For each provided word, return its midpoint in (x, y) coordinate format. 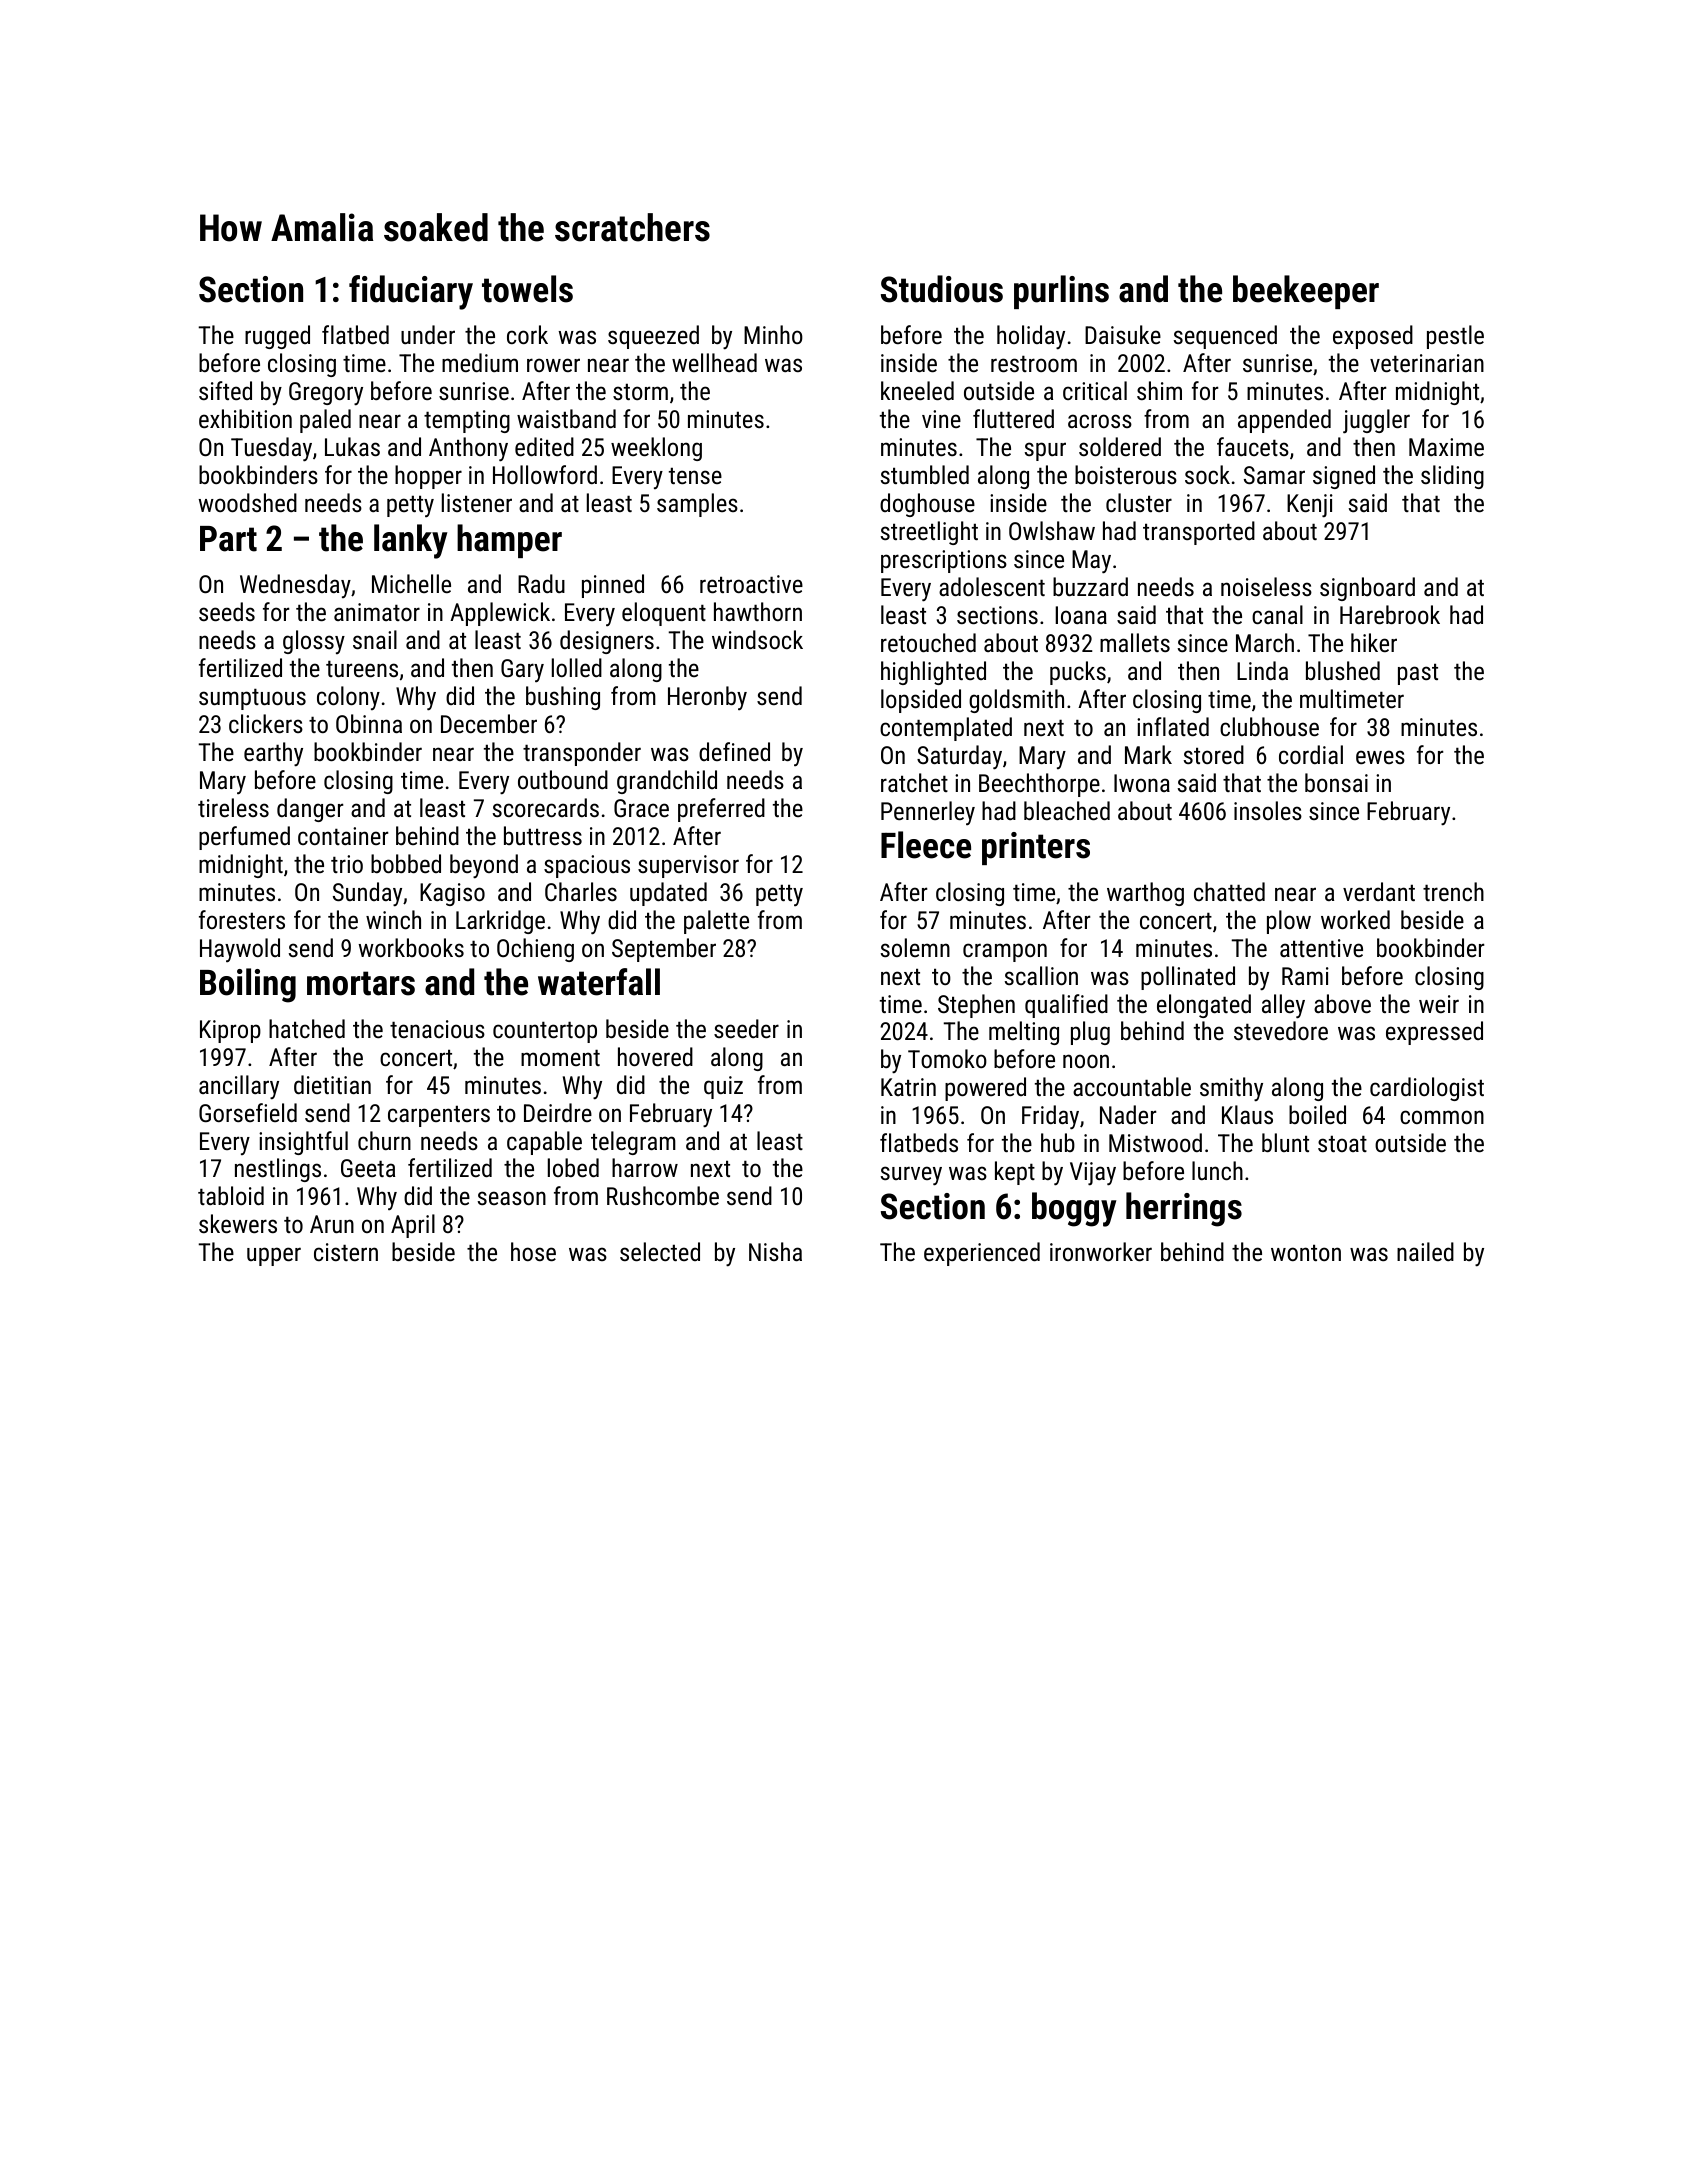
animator (377, 612)
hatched (307, 1028)
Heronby (707, 698)
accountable (1132, 1086)
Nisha (775, 1251)
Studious (942, 289)
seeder (746, 1028)
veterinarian (1427, 363)
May (1091, 562)
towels (527, 289)
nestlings (278, 1170)
